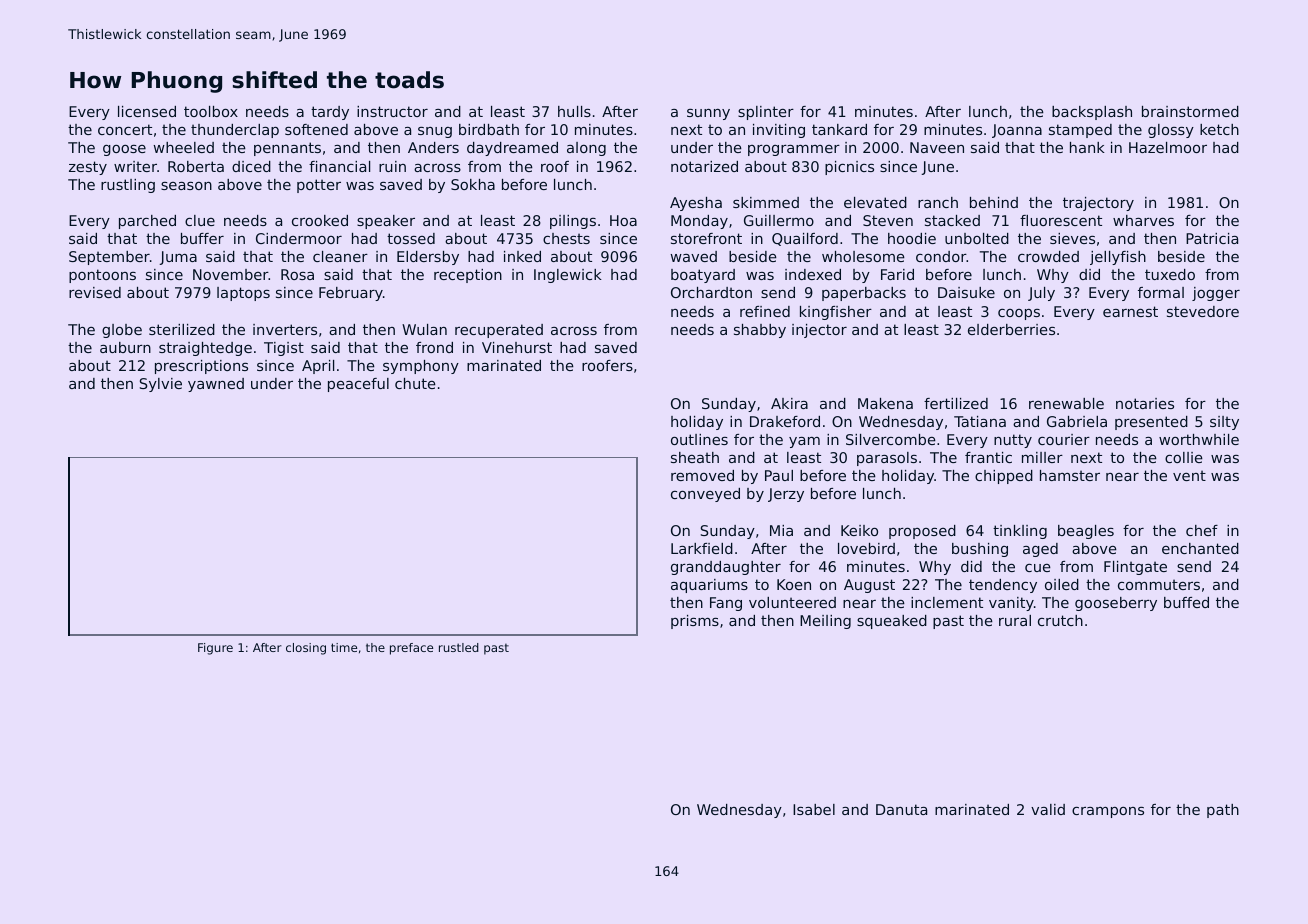  Describe the element at coordinates (215, 649) in the document. I see `Figure` at that location.
